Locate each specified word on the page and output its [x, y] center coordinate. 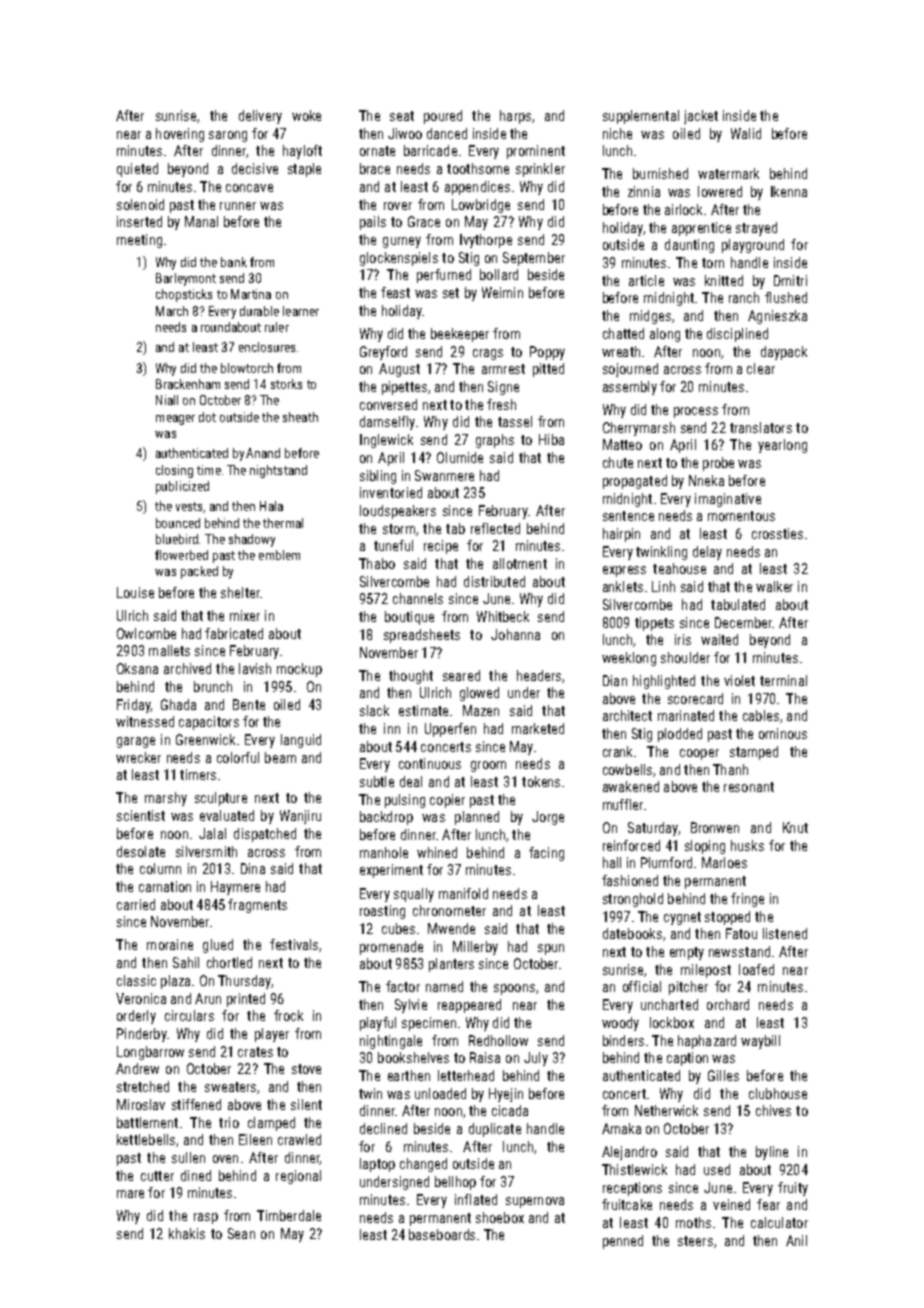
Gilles [723, 1075]
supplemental [641, 117]
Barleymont [186, 279]
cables [761, 715]
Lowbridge [481, 206]
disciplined [737, 335]
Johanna [515, 634]
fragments [257, 906]
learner [301, 311]
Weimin [502, 292]
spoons [514, 989]
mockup [299, 670]
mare [130, 1194]
